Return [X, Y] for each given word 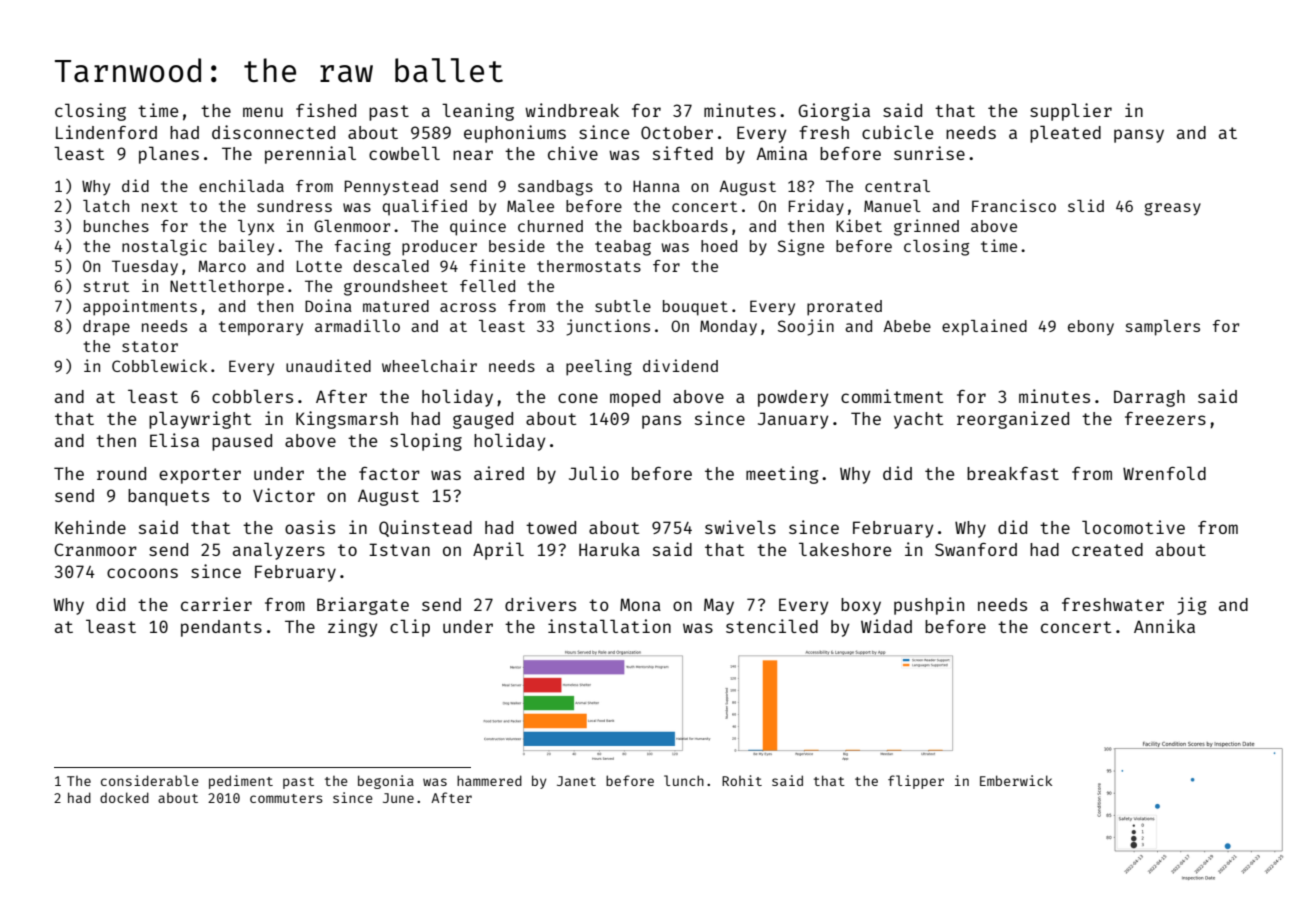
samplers [1163, 328]
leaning [478, 112]
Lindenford [106, 132]
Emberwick [1016, 780]
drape [106, 328]
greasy [1172, 209]
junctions [608, 327]
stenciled [772, 626]
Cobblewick [159, 365]
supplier [1071, 112]
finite [497, 265]
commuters [286, 798]
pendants [221, 628]
